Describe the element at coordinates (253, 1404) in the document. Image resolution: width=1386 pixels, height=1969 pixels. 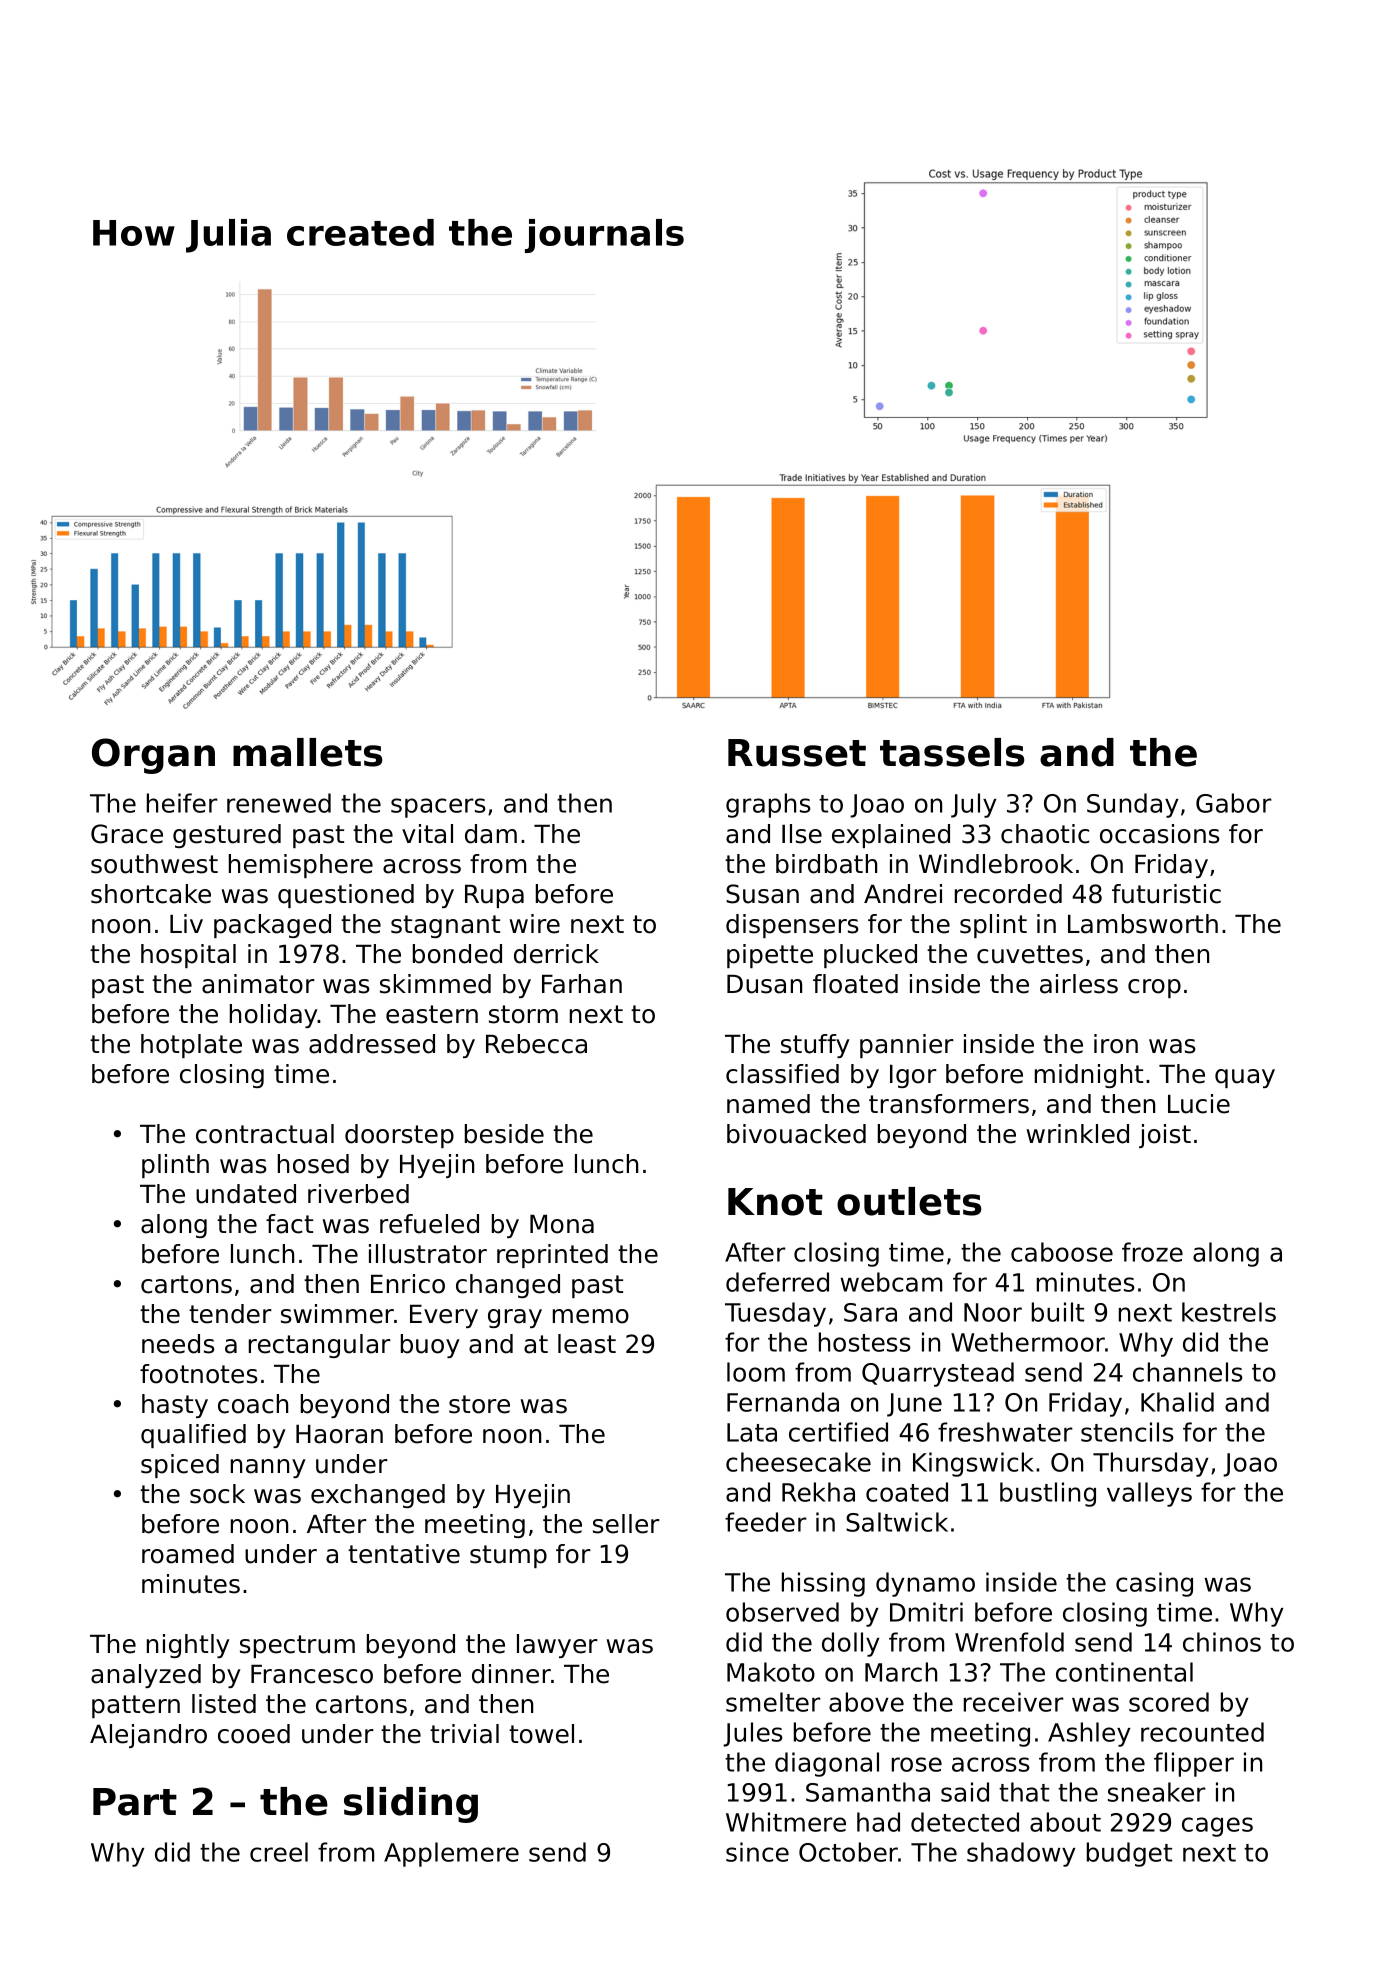
I see `coach` at that location.
